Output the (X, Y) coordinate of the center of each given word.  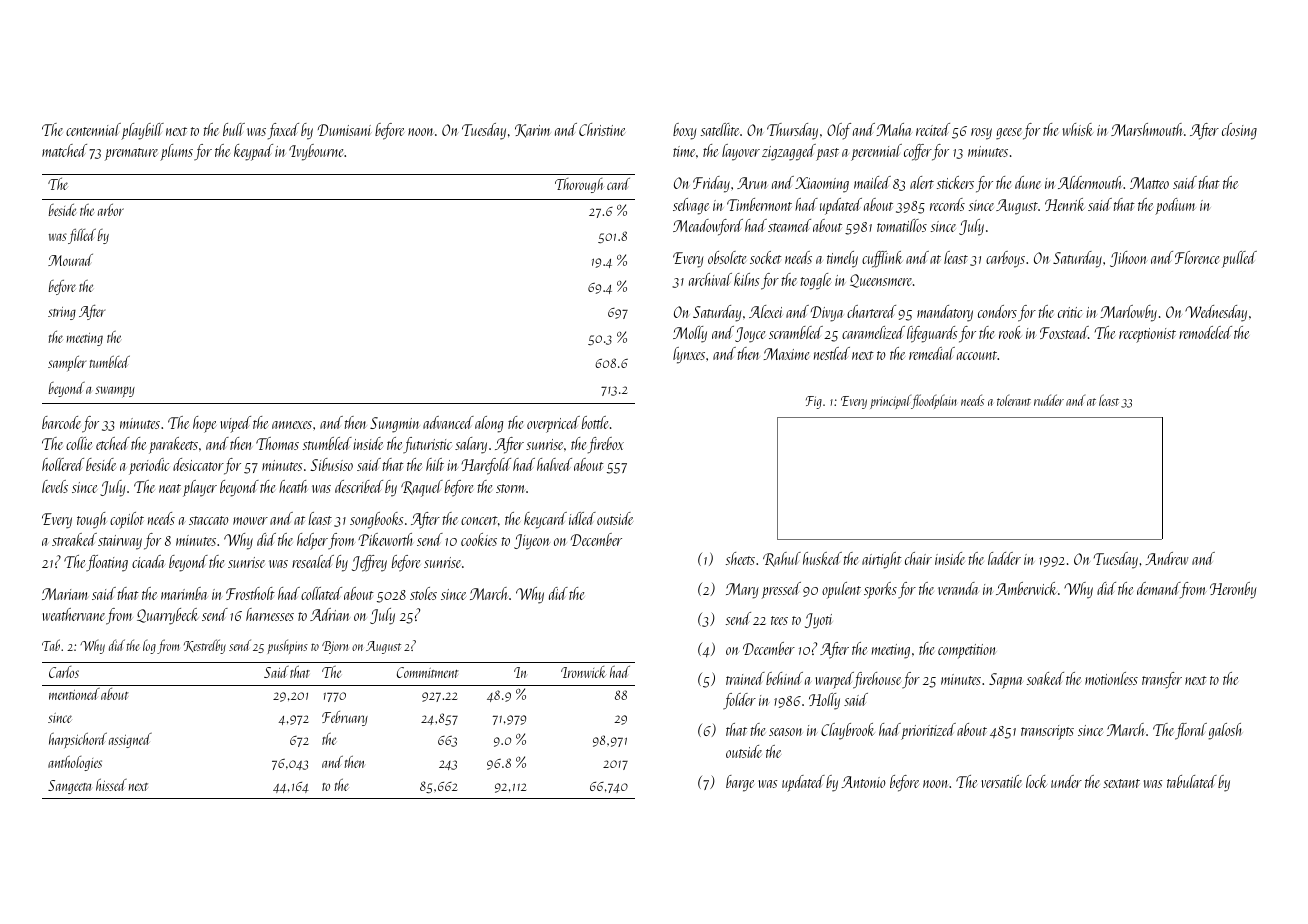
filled (82, 236)
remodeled (1205, 332)
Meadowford (708, 227)
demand (1158, 588)
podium (1175, 206)
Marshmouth (1147, 129)
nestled (832, 353)
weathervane (74, 614)
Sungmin (394, 425)
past (827, 154)
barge (740, 783)
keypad (253, 152)
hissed (111, 784)
